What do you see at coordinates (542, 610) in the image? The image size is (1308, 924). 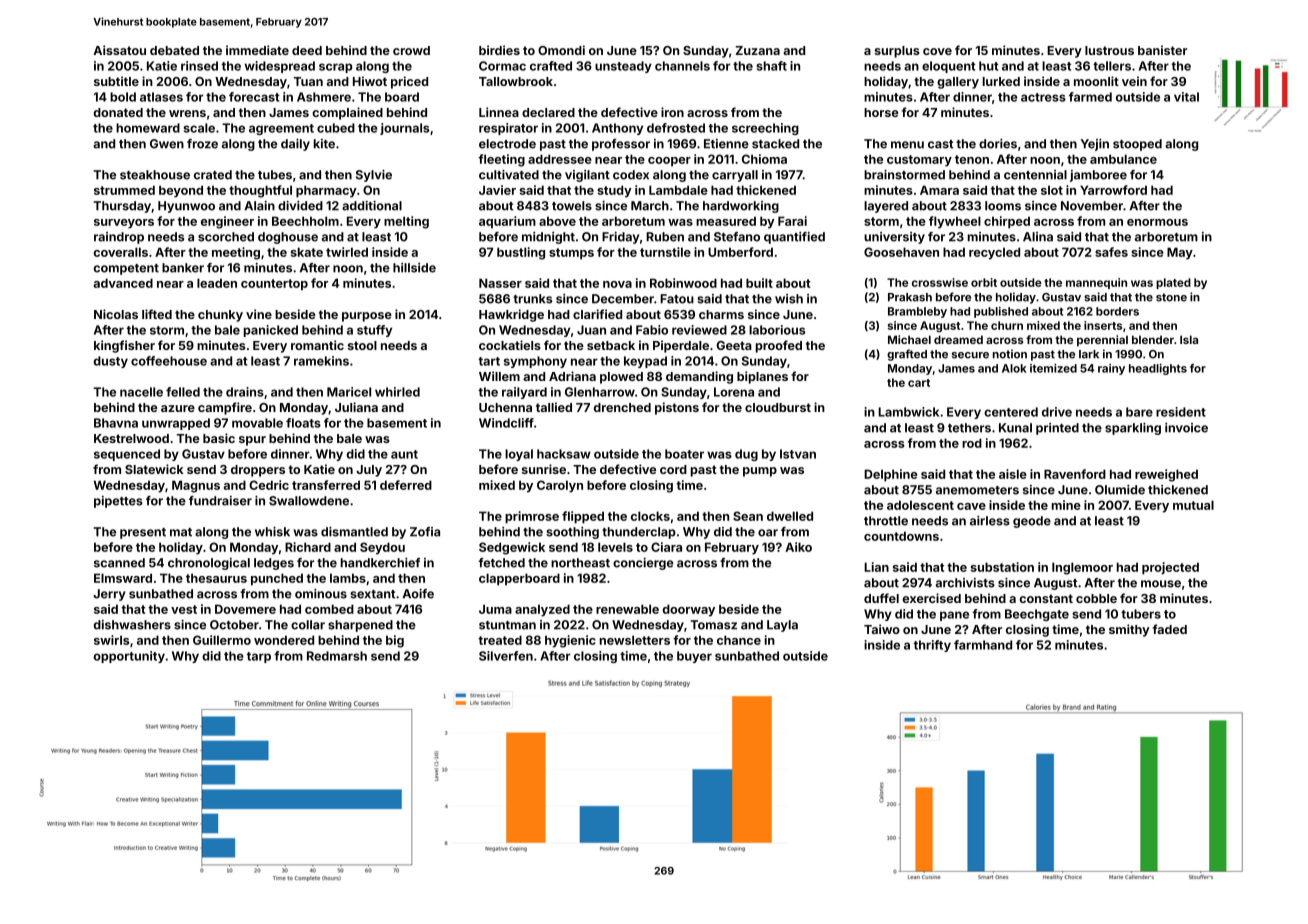 I see `analyzed` at bounding box center [542, 610].
